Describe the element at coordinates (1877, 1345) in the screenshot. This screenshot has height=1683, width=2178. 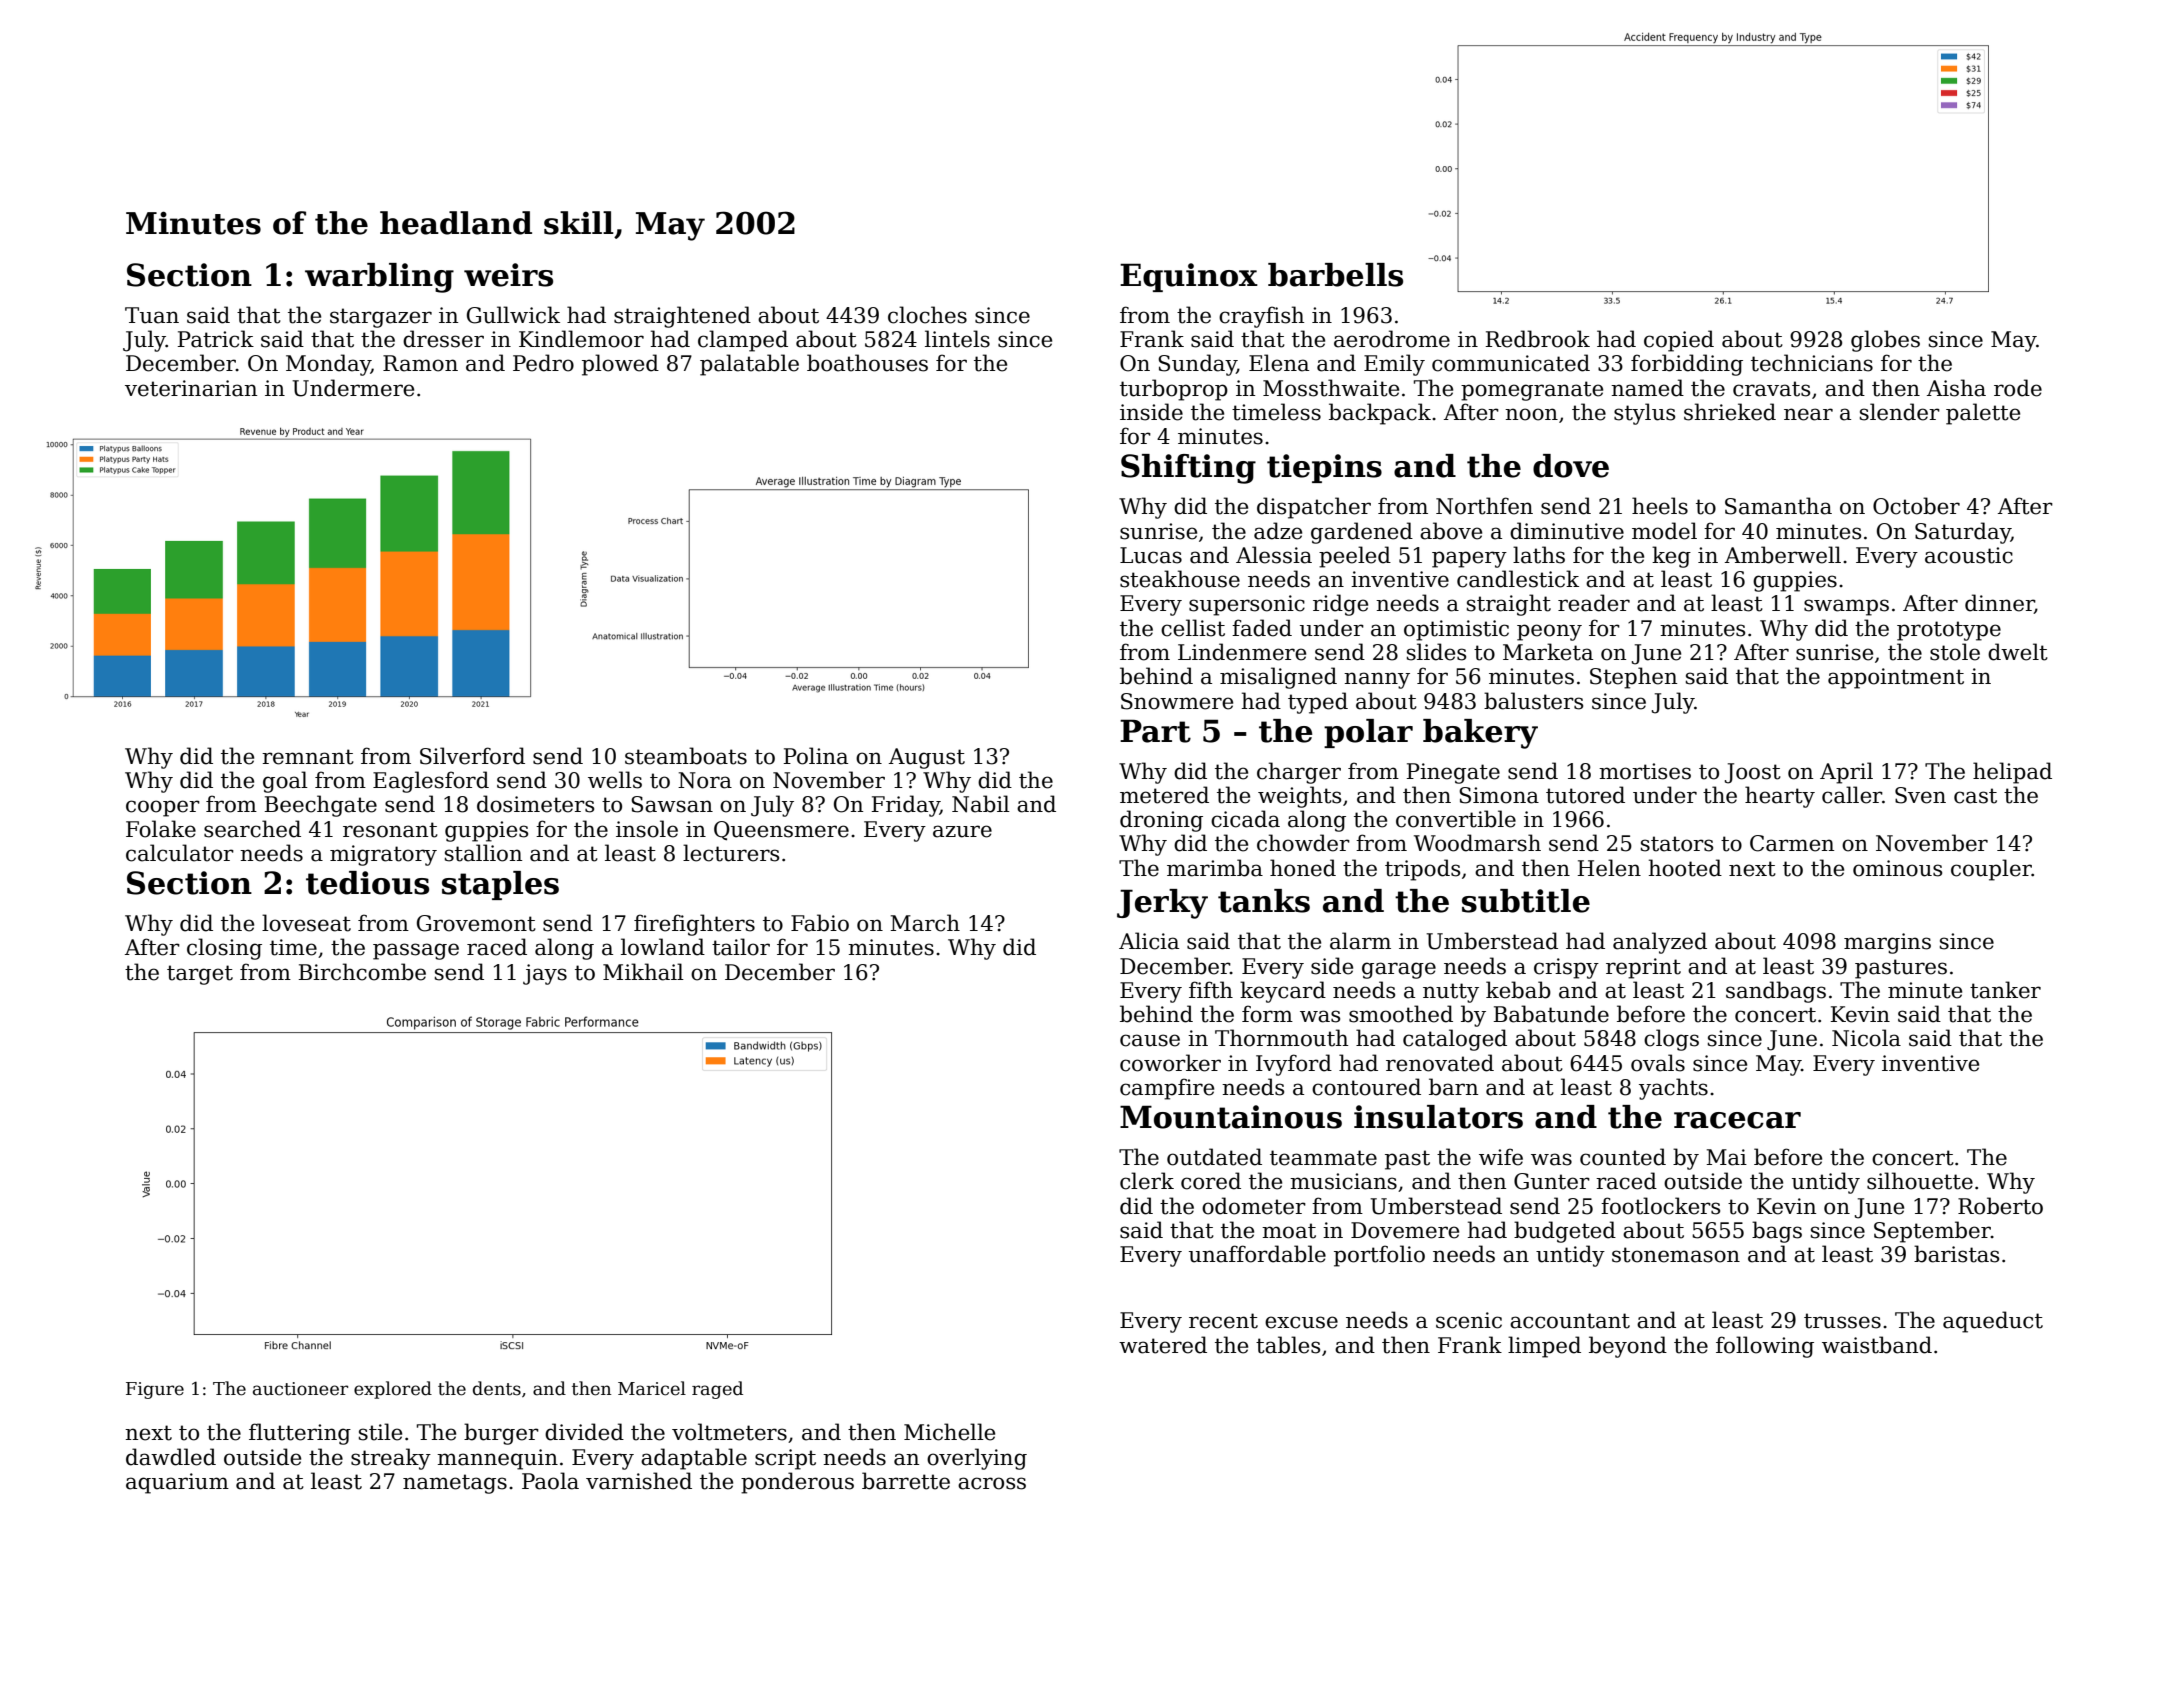
I see `waistband` at that location.
